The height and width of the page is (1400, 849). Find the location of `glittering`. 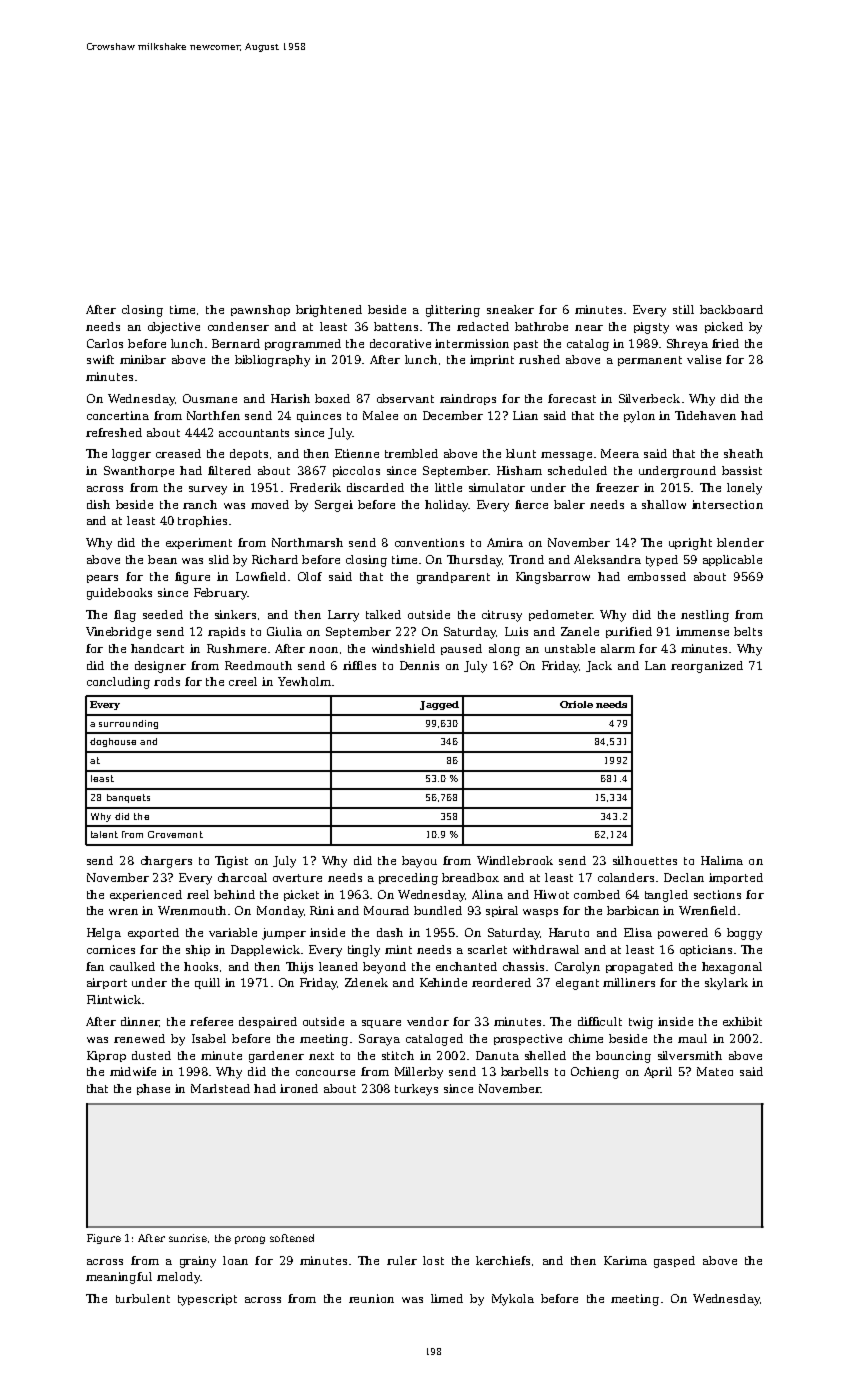

glittering is located at coordinates (453, 311).
